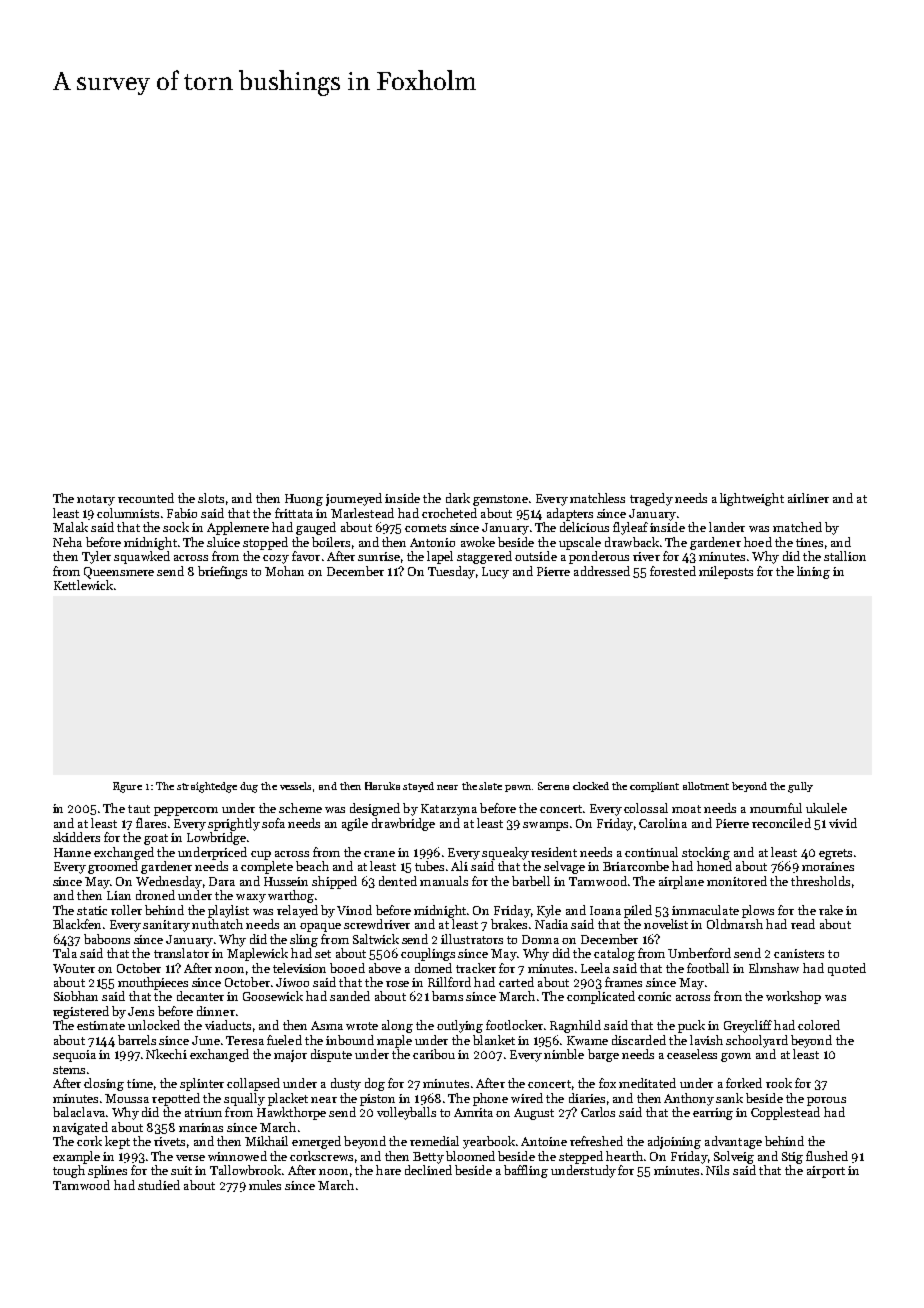  What do you see at coordinates (388, 1170) in the screenshot?
I see `hare` at bounding box center [388, 1170].
